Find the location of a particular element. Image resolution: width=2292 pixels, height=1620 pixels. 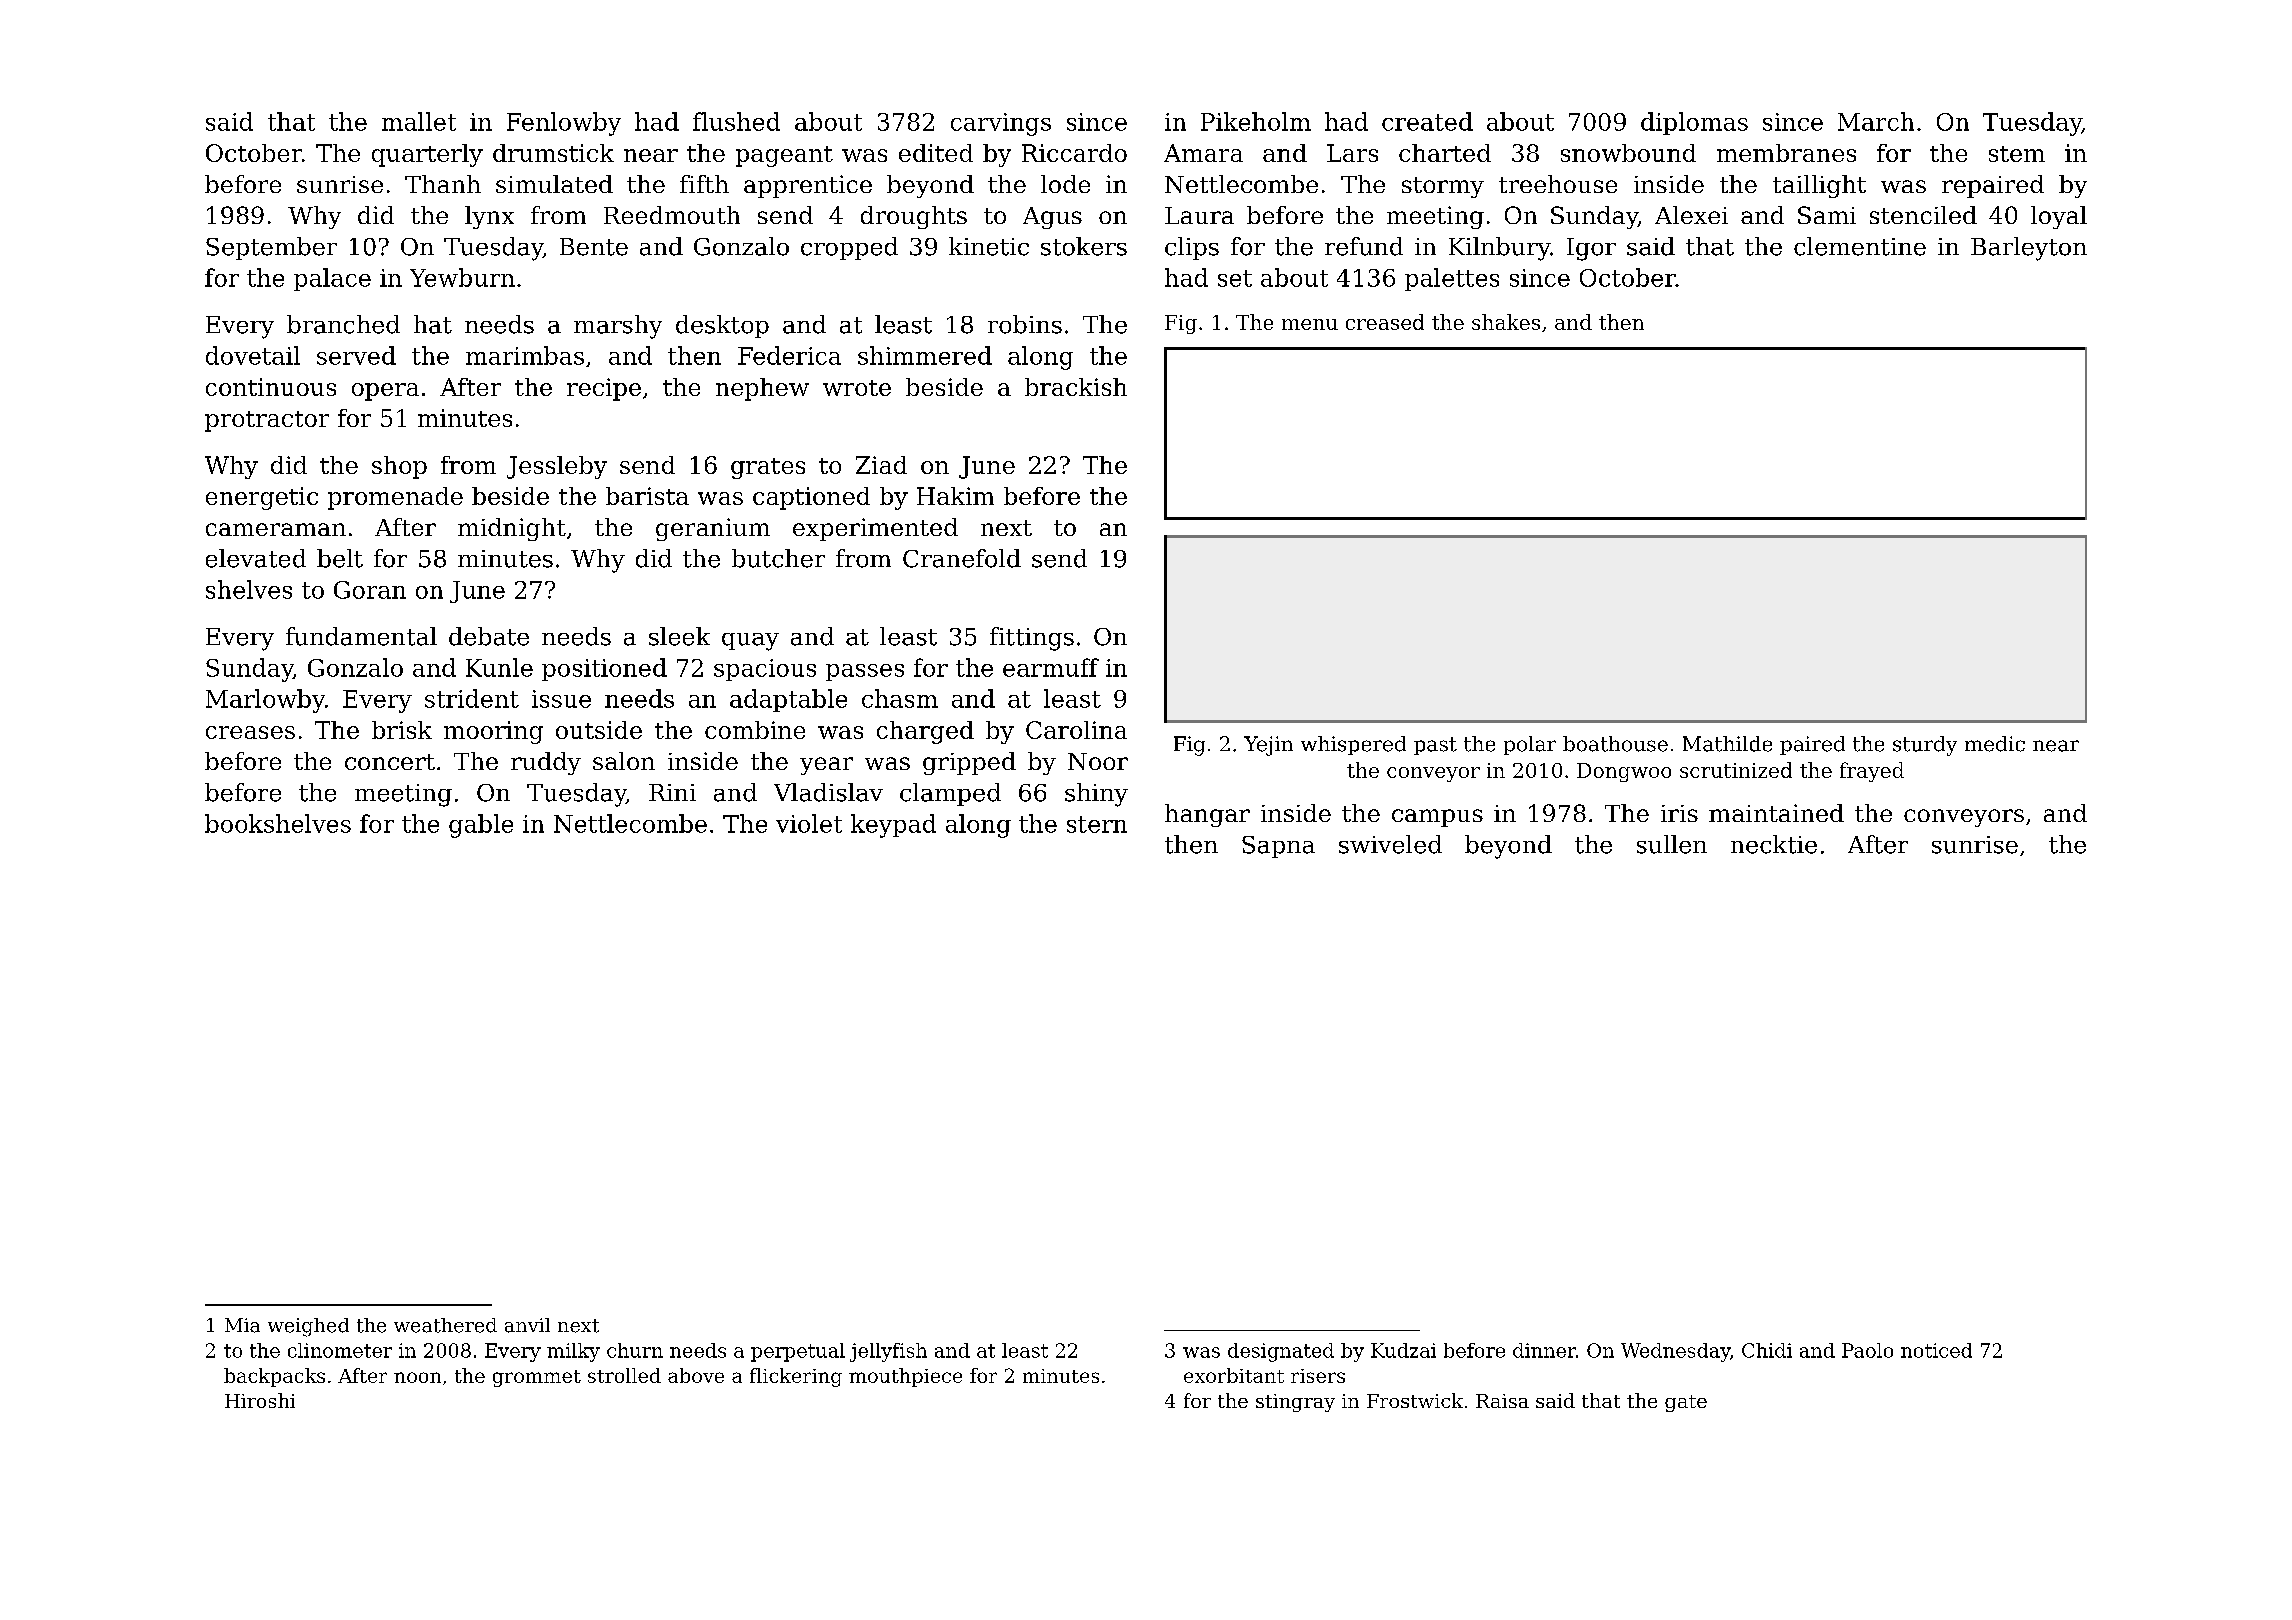

marshy is located at coordinates (618, 327).
